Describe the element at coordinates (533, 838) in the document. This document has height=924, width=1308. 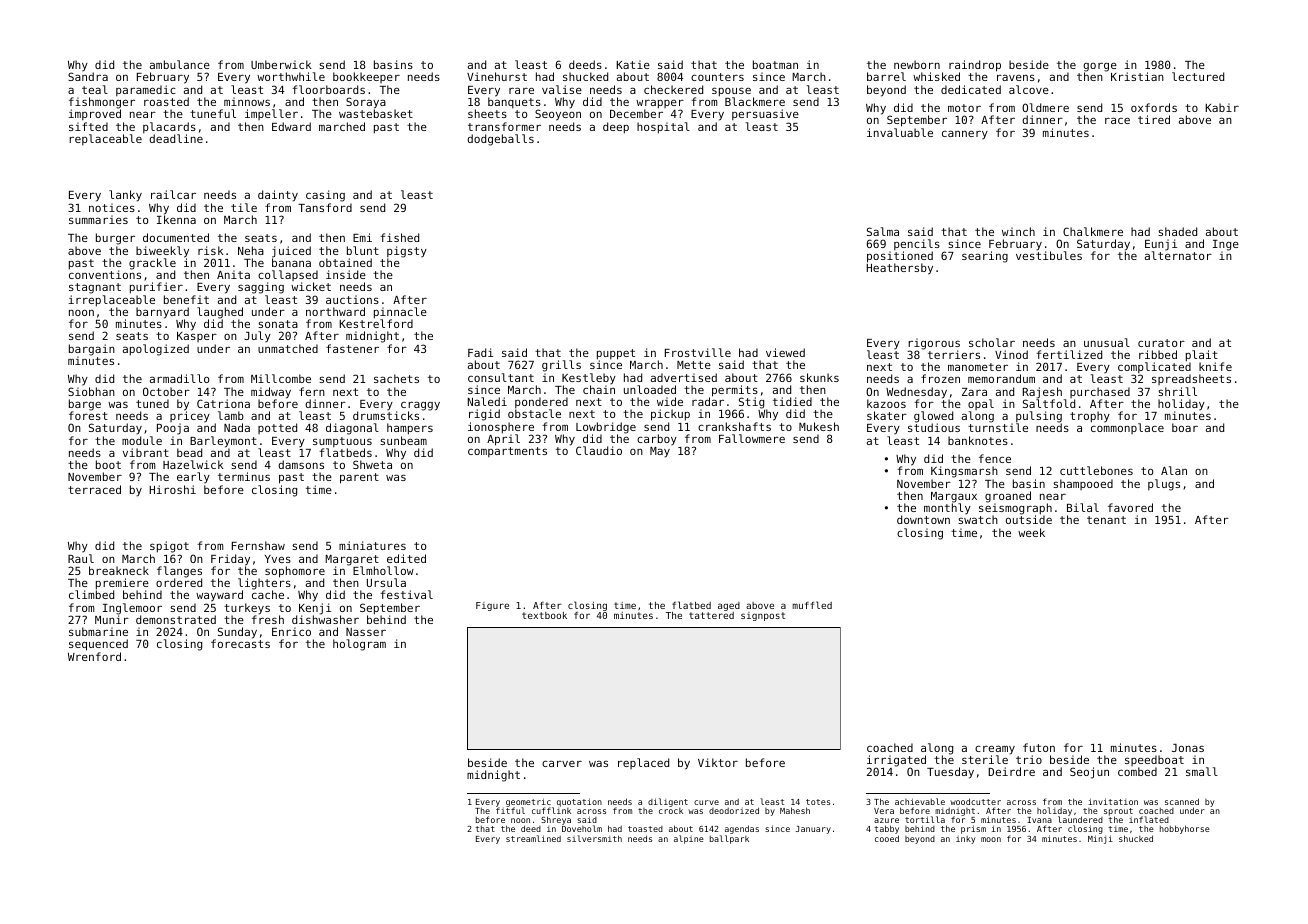
I see `streamlined` at that location.
